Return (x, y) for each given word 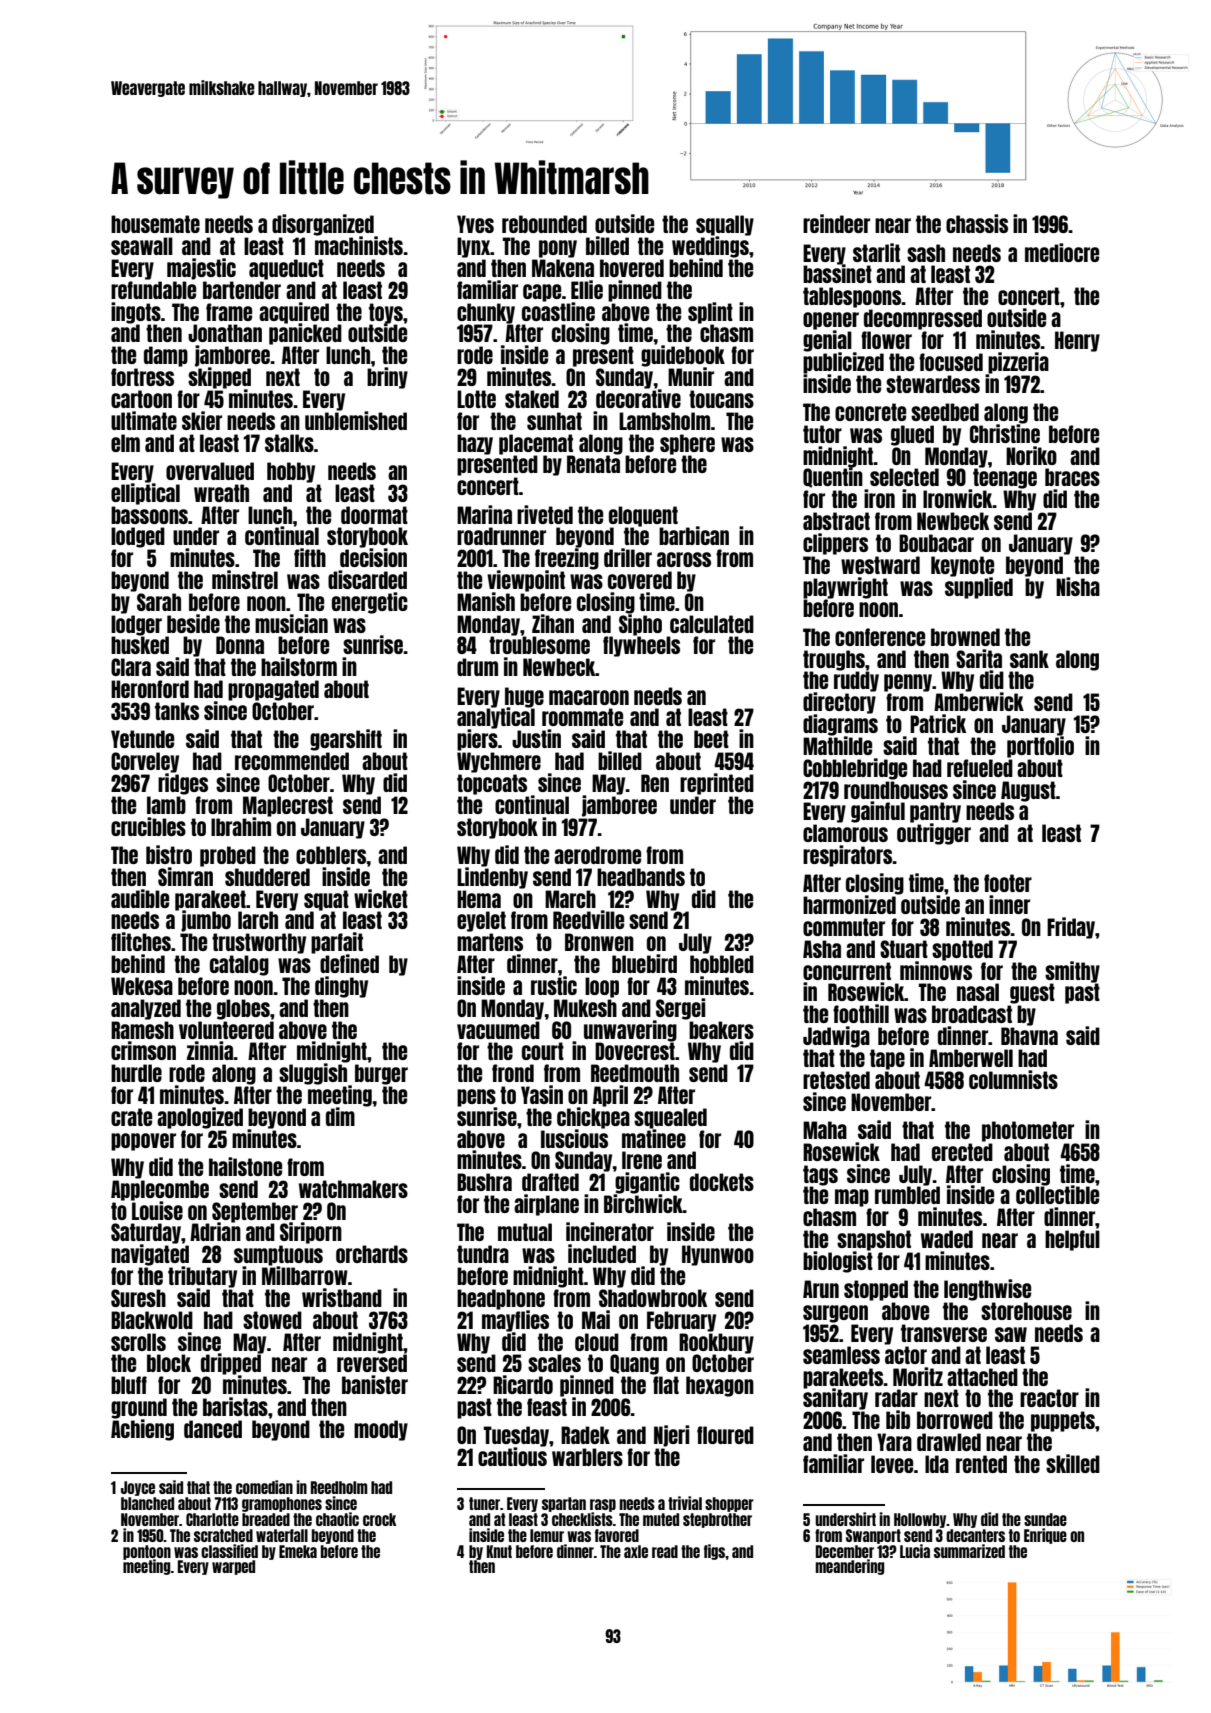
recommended (292, 761)
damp (166, 356)
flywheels (641, 646)
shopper (729, 1504)
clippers (835, 544)
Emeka (298, 1551)
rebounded (544, 224)
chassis (977, 223)
